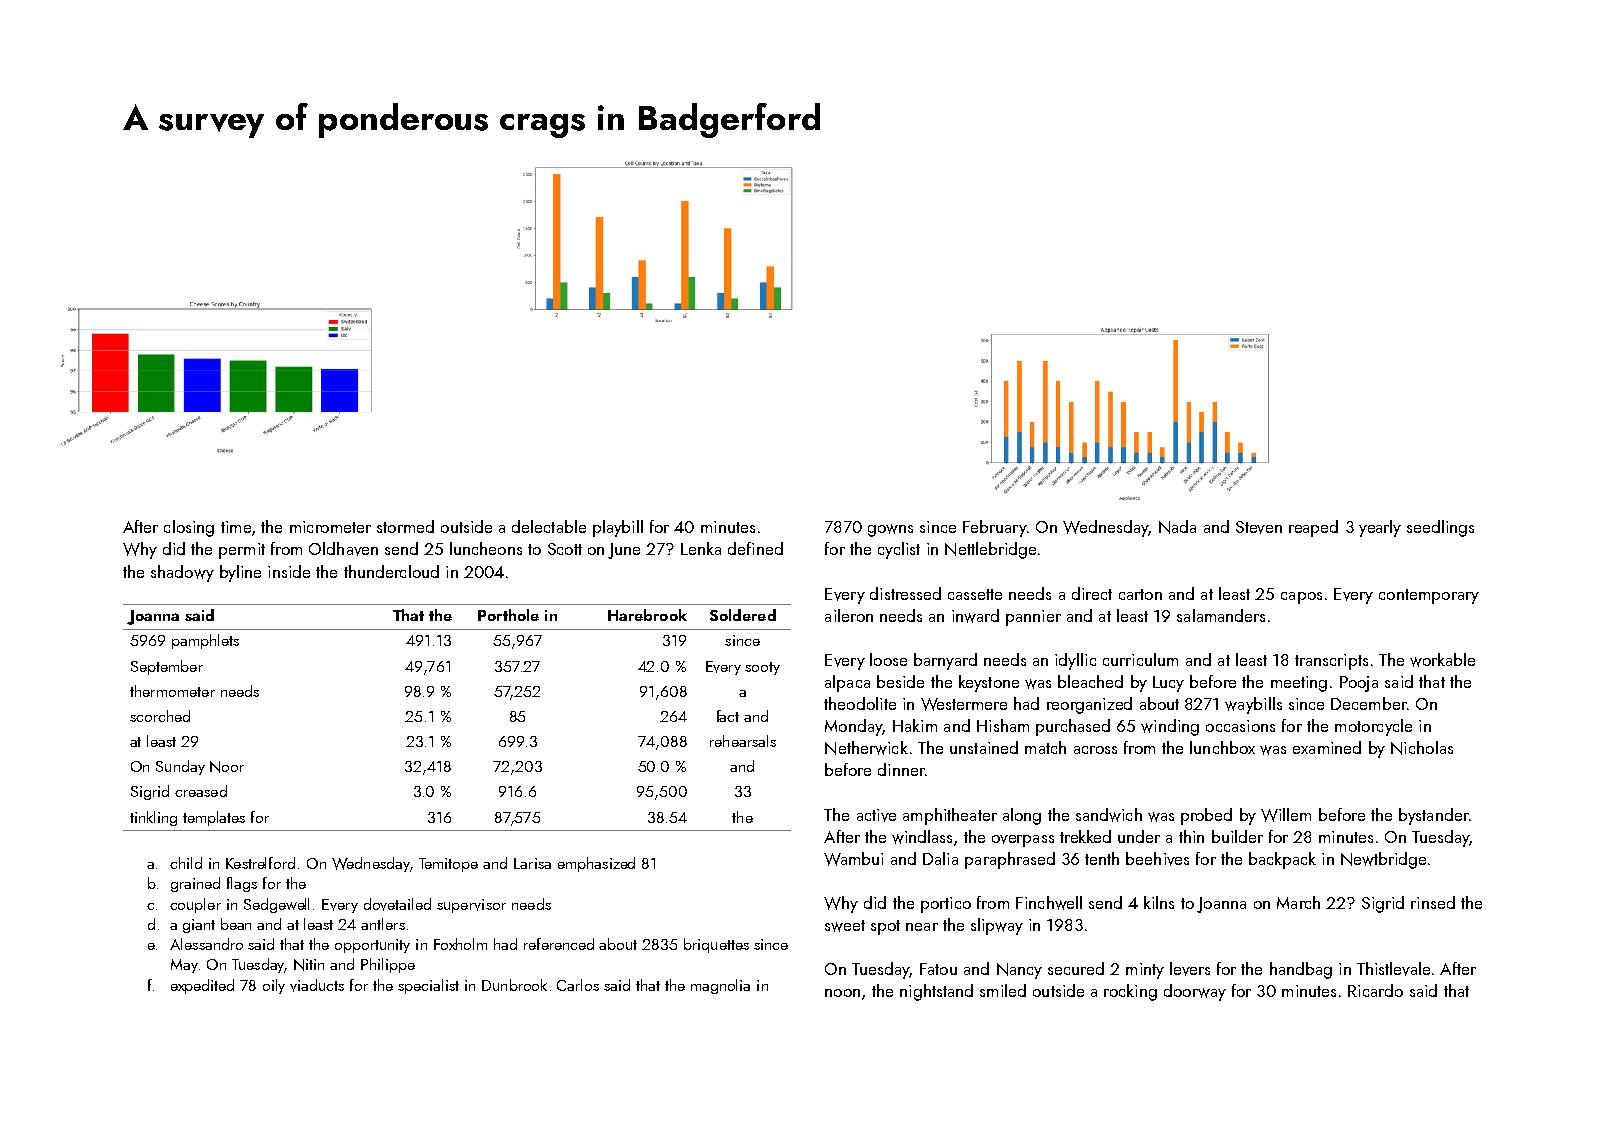 This document has height=1142, width=1615. I want to click on expedited, so click(202, 986).
